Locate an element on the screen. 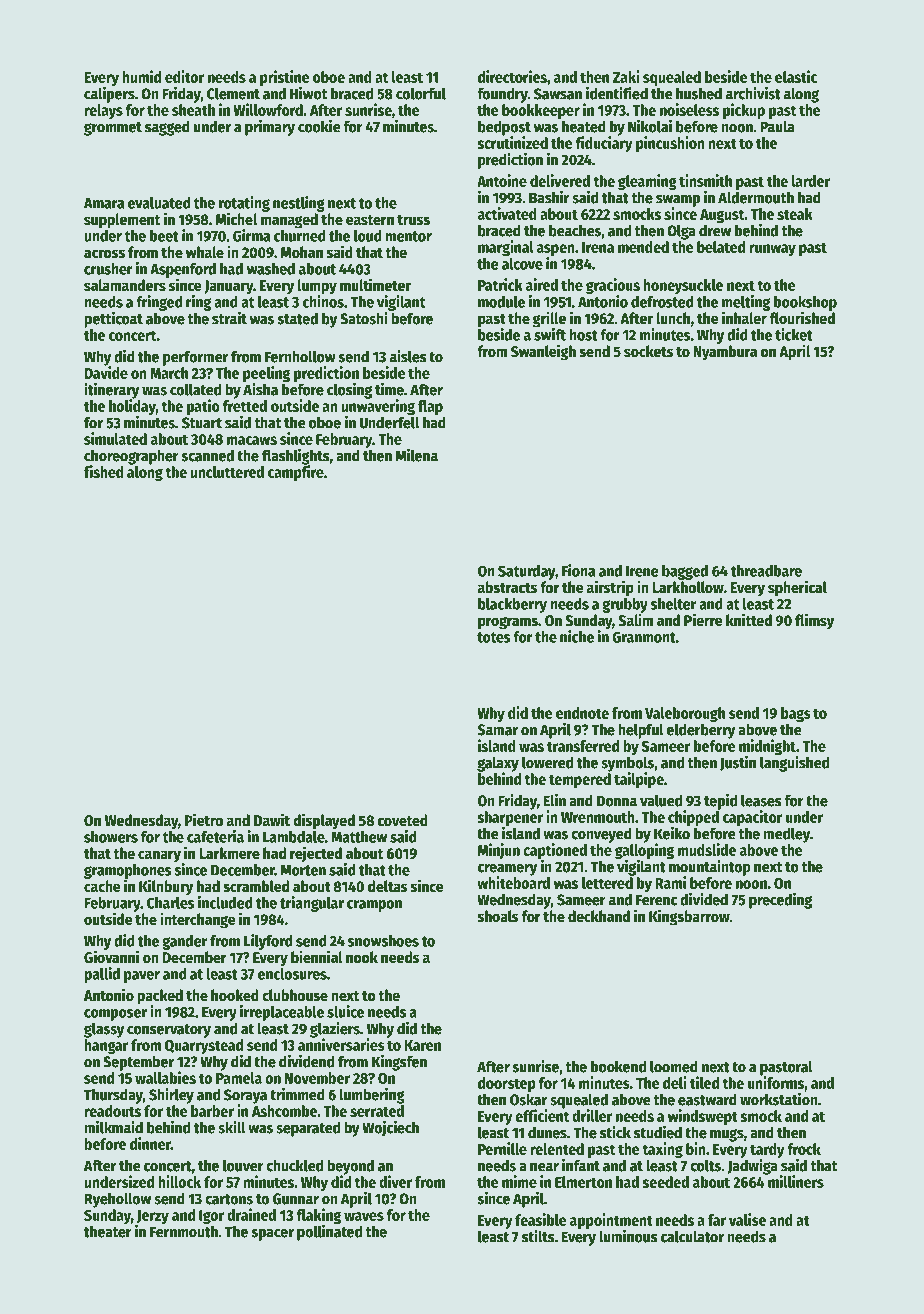  showers is located at coordinates (111, 837).
